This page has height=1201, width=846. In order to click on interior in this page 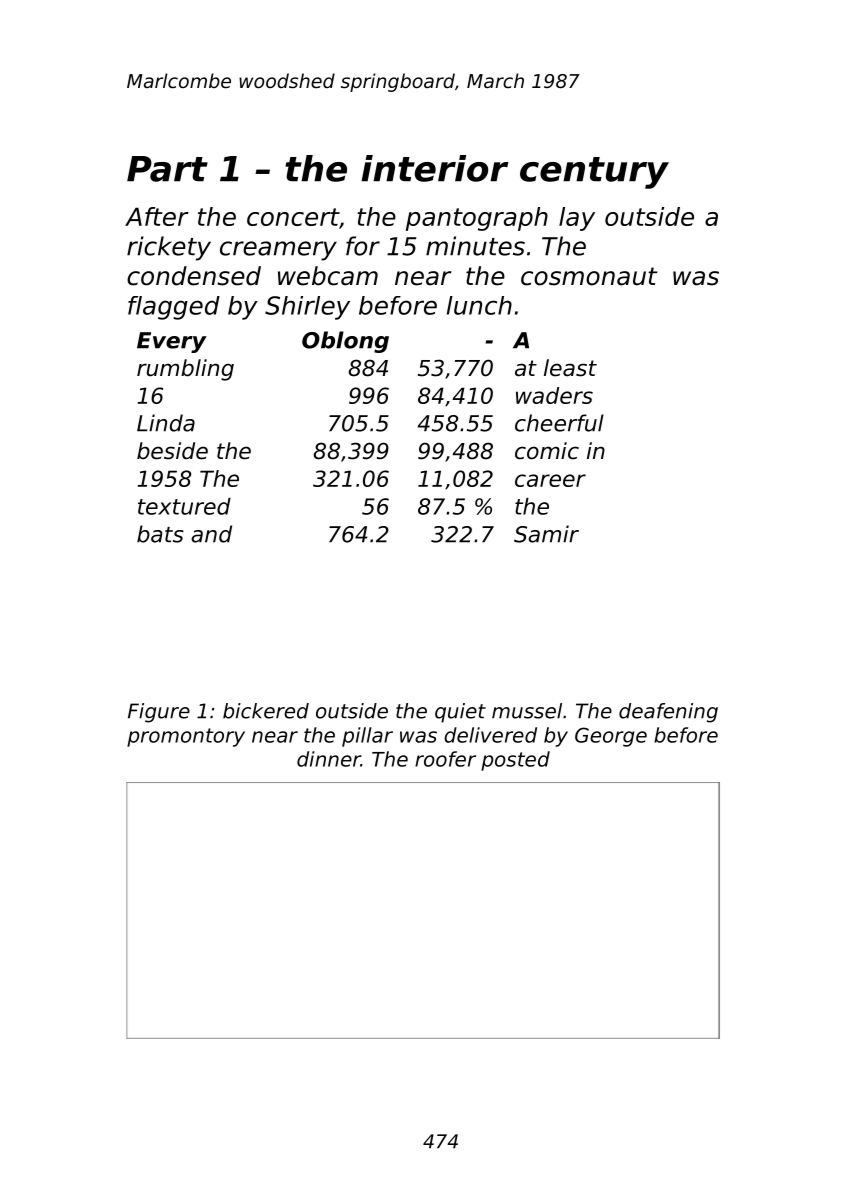, I will do `click(434, 168)`.
